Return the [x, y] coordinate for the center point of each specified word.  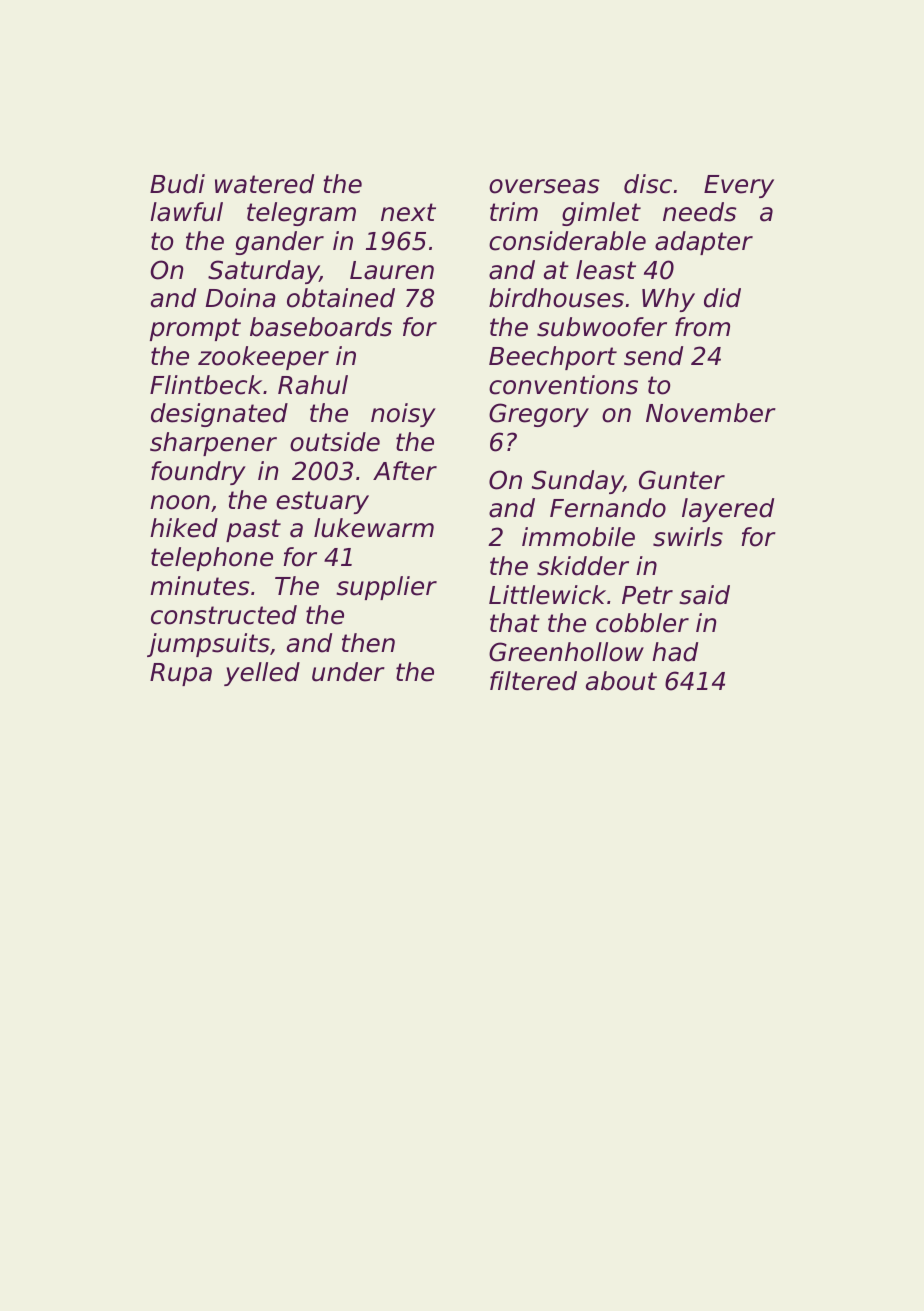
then [368, 643]
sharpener [213, 444]
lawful [186, 212]
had [675, 652]
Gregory [539, 415]
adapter [704, 243]
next [408, 212]
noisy [403, 415]
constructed [224, 615]
